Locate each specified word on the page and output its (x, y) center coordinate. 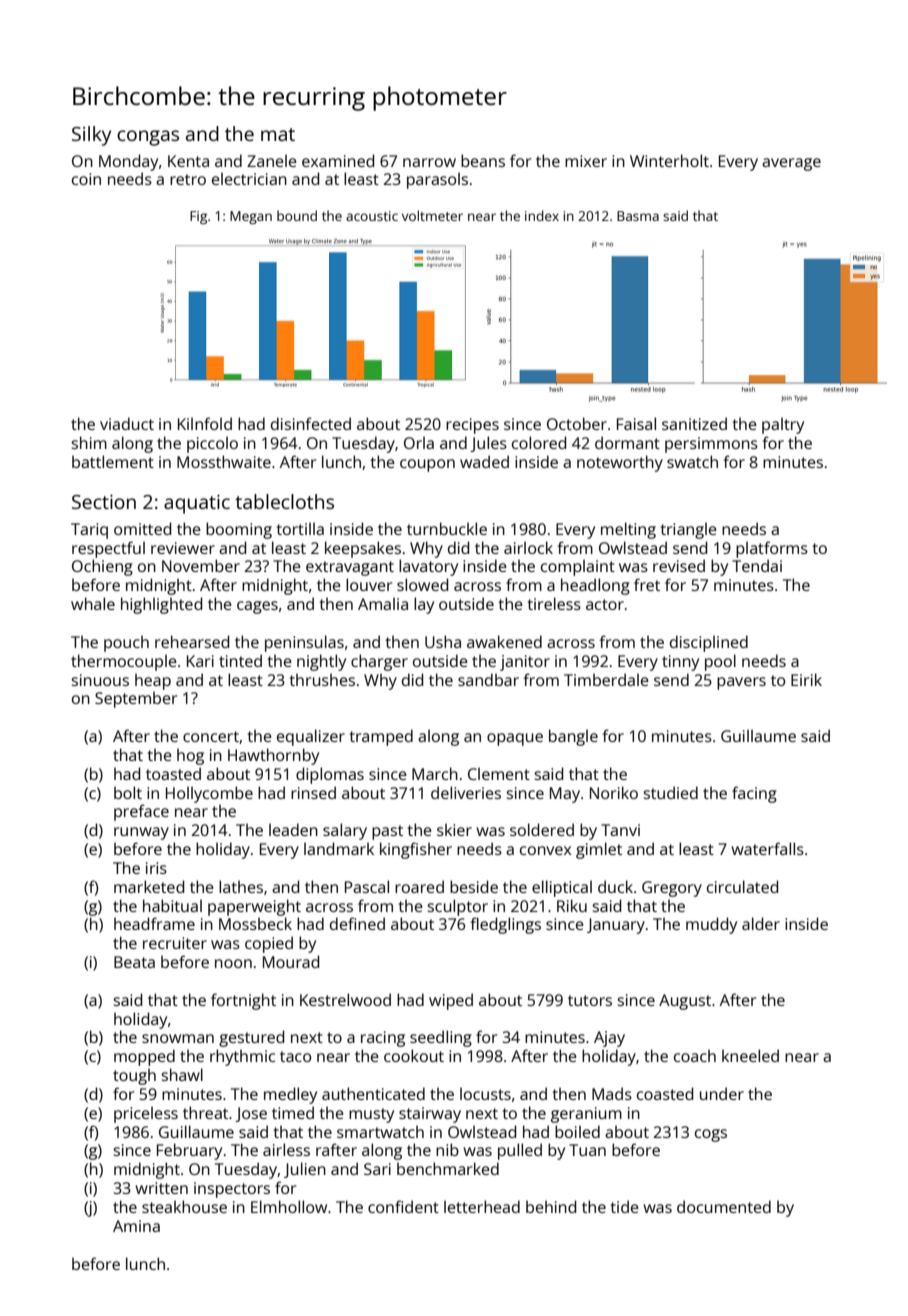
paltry (783, 426)
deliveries (466, 792)
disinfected (311, 423)
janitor (525, 663)
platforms (772, 549)
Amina (136, 1226)
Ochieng (102, 567)
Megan (251, 217)
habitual (172, 905)
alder (761, 923)
